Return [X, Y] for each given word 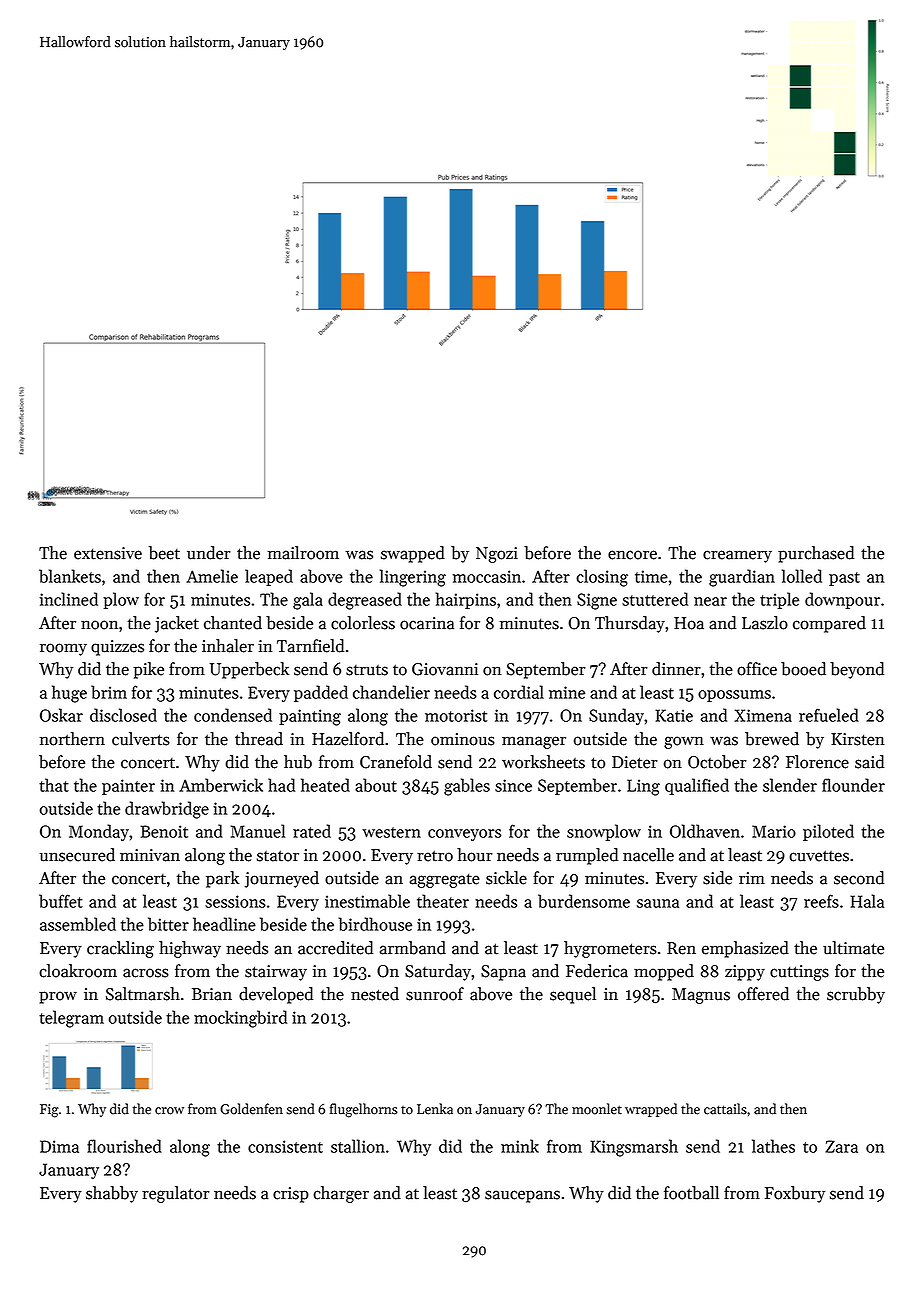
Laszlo [765, 623]
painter [128, 787]
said [869, 762]
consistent [285, 1146]
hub [298, 762]
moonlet [597, 1109]
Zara [841, 1146]
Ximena [763, 715]
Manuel [258, 831]
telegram [71, 1019]
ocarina [427, 623]
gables [467, 787]
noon [99, 625]
